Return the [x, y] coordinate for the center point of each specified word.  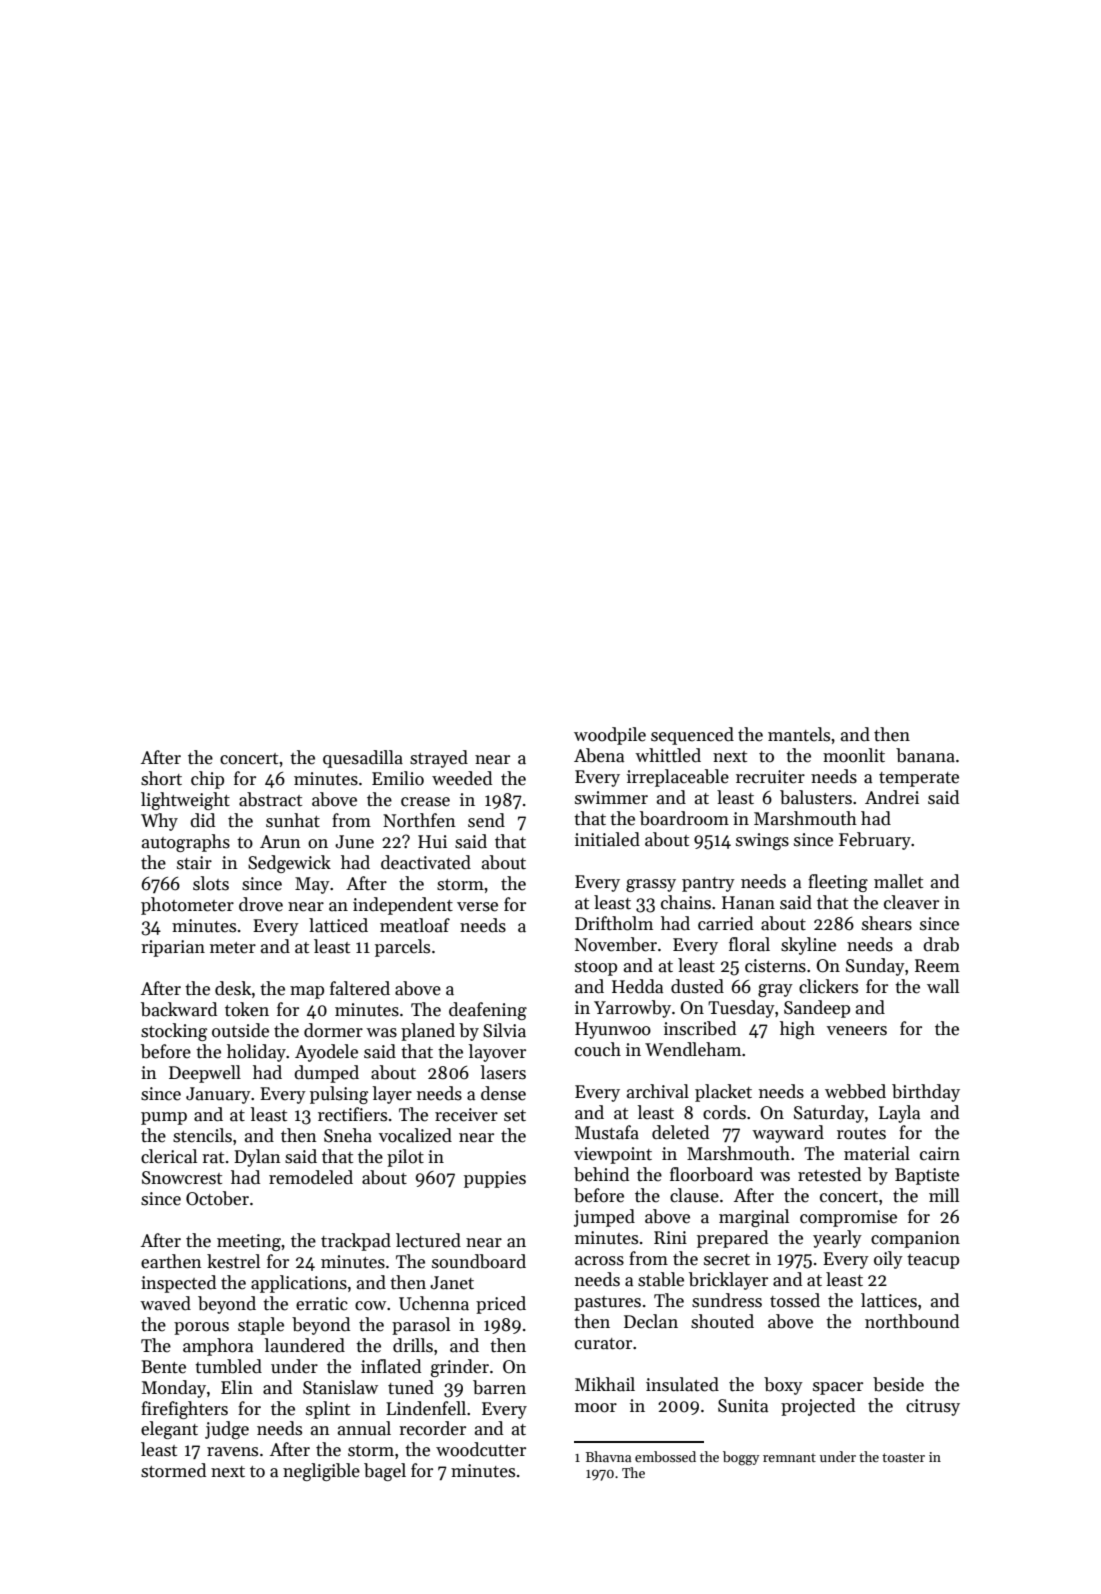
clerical [169, 1156]
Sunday [875, 967]
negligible [321, 1472]
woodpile [610, 736]
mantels [799, 734]
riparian [173, 948]
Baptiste [927, 1176]
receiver [466, 1115]
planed [428, 1032]
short [161, 778]
